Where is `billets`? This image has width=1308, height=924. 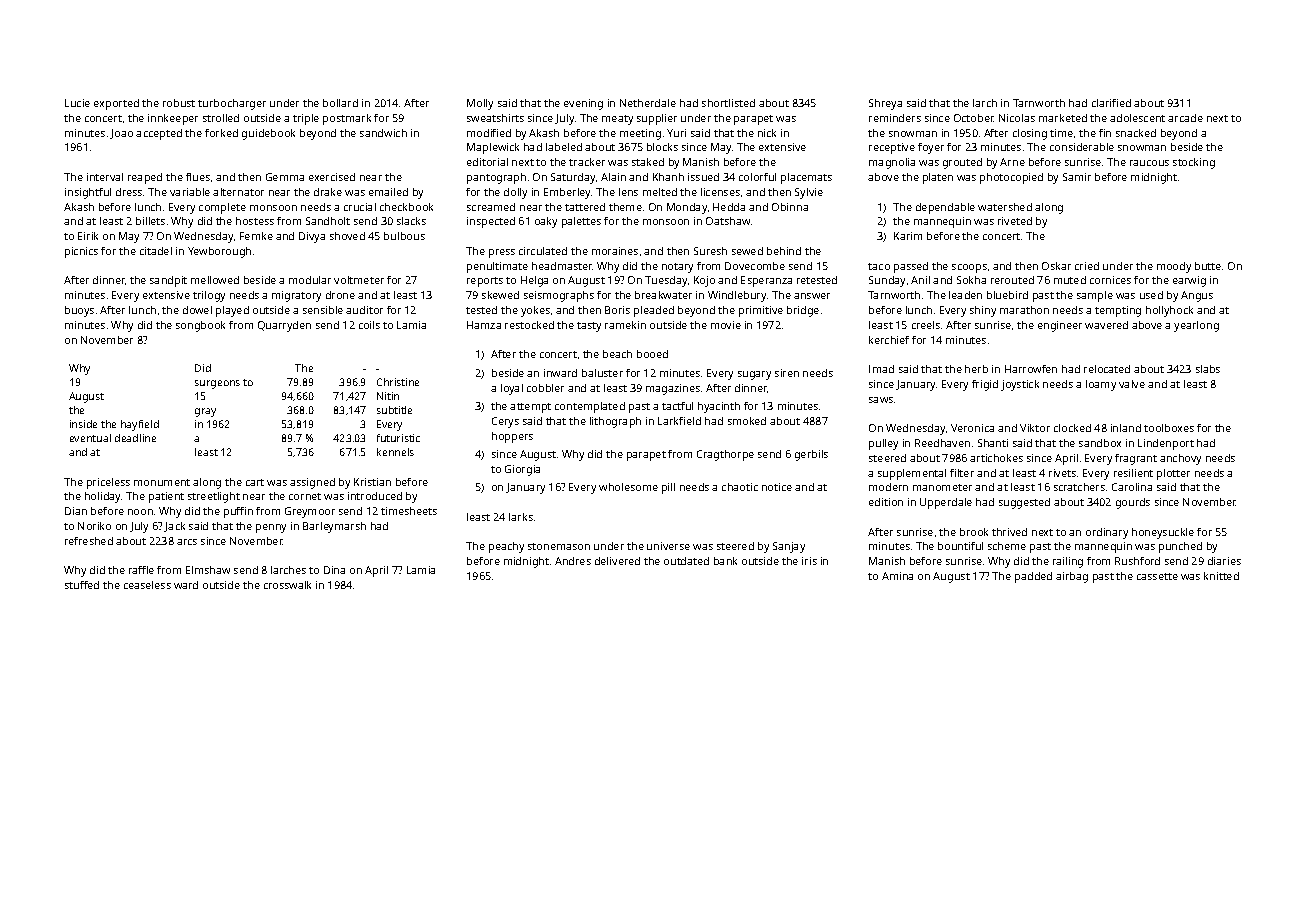 billets is located at coordinates (150, 221).
